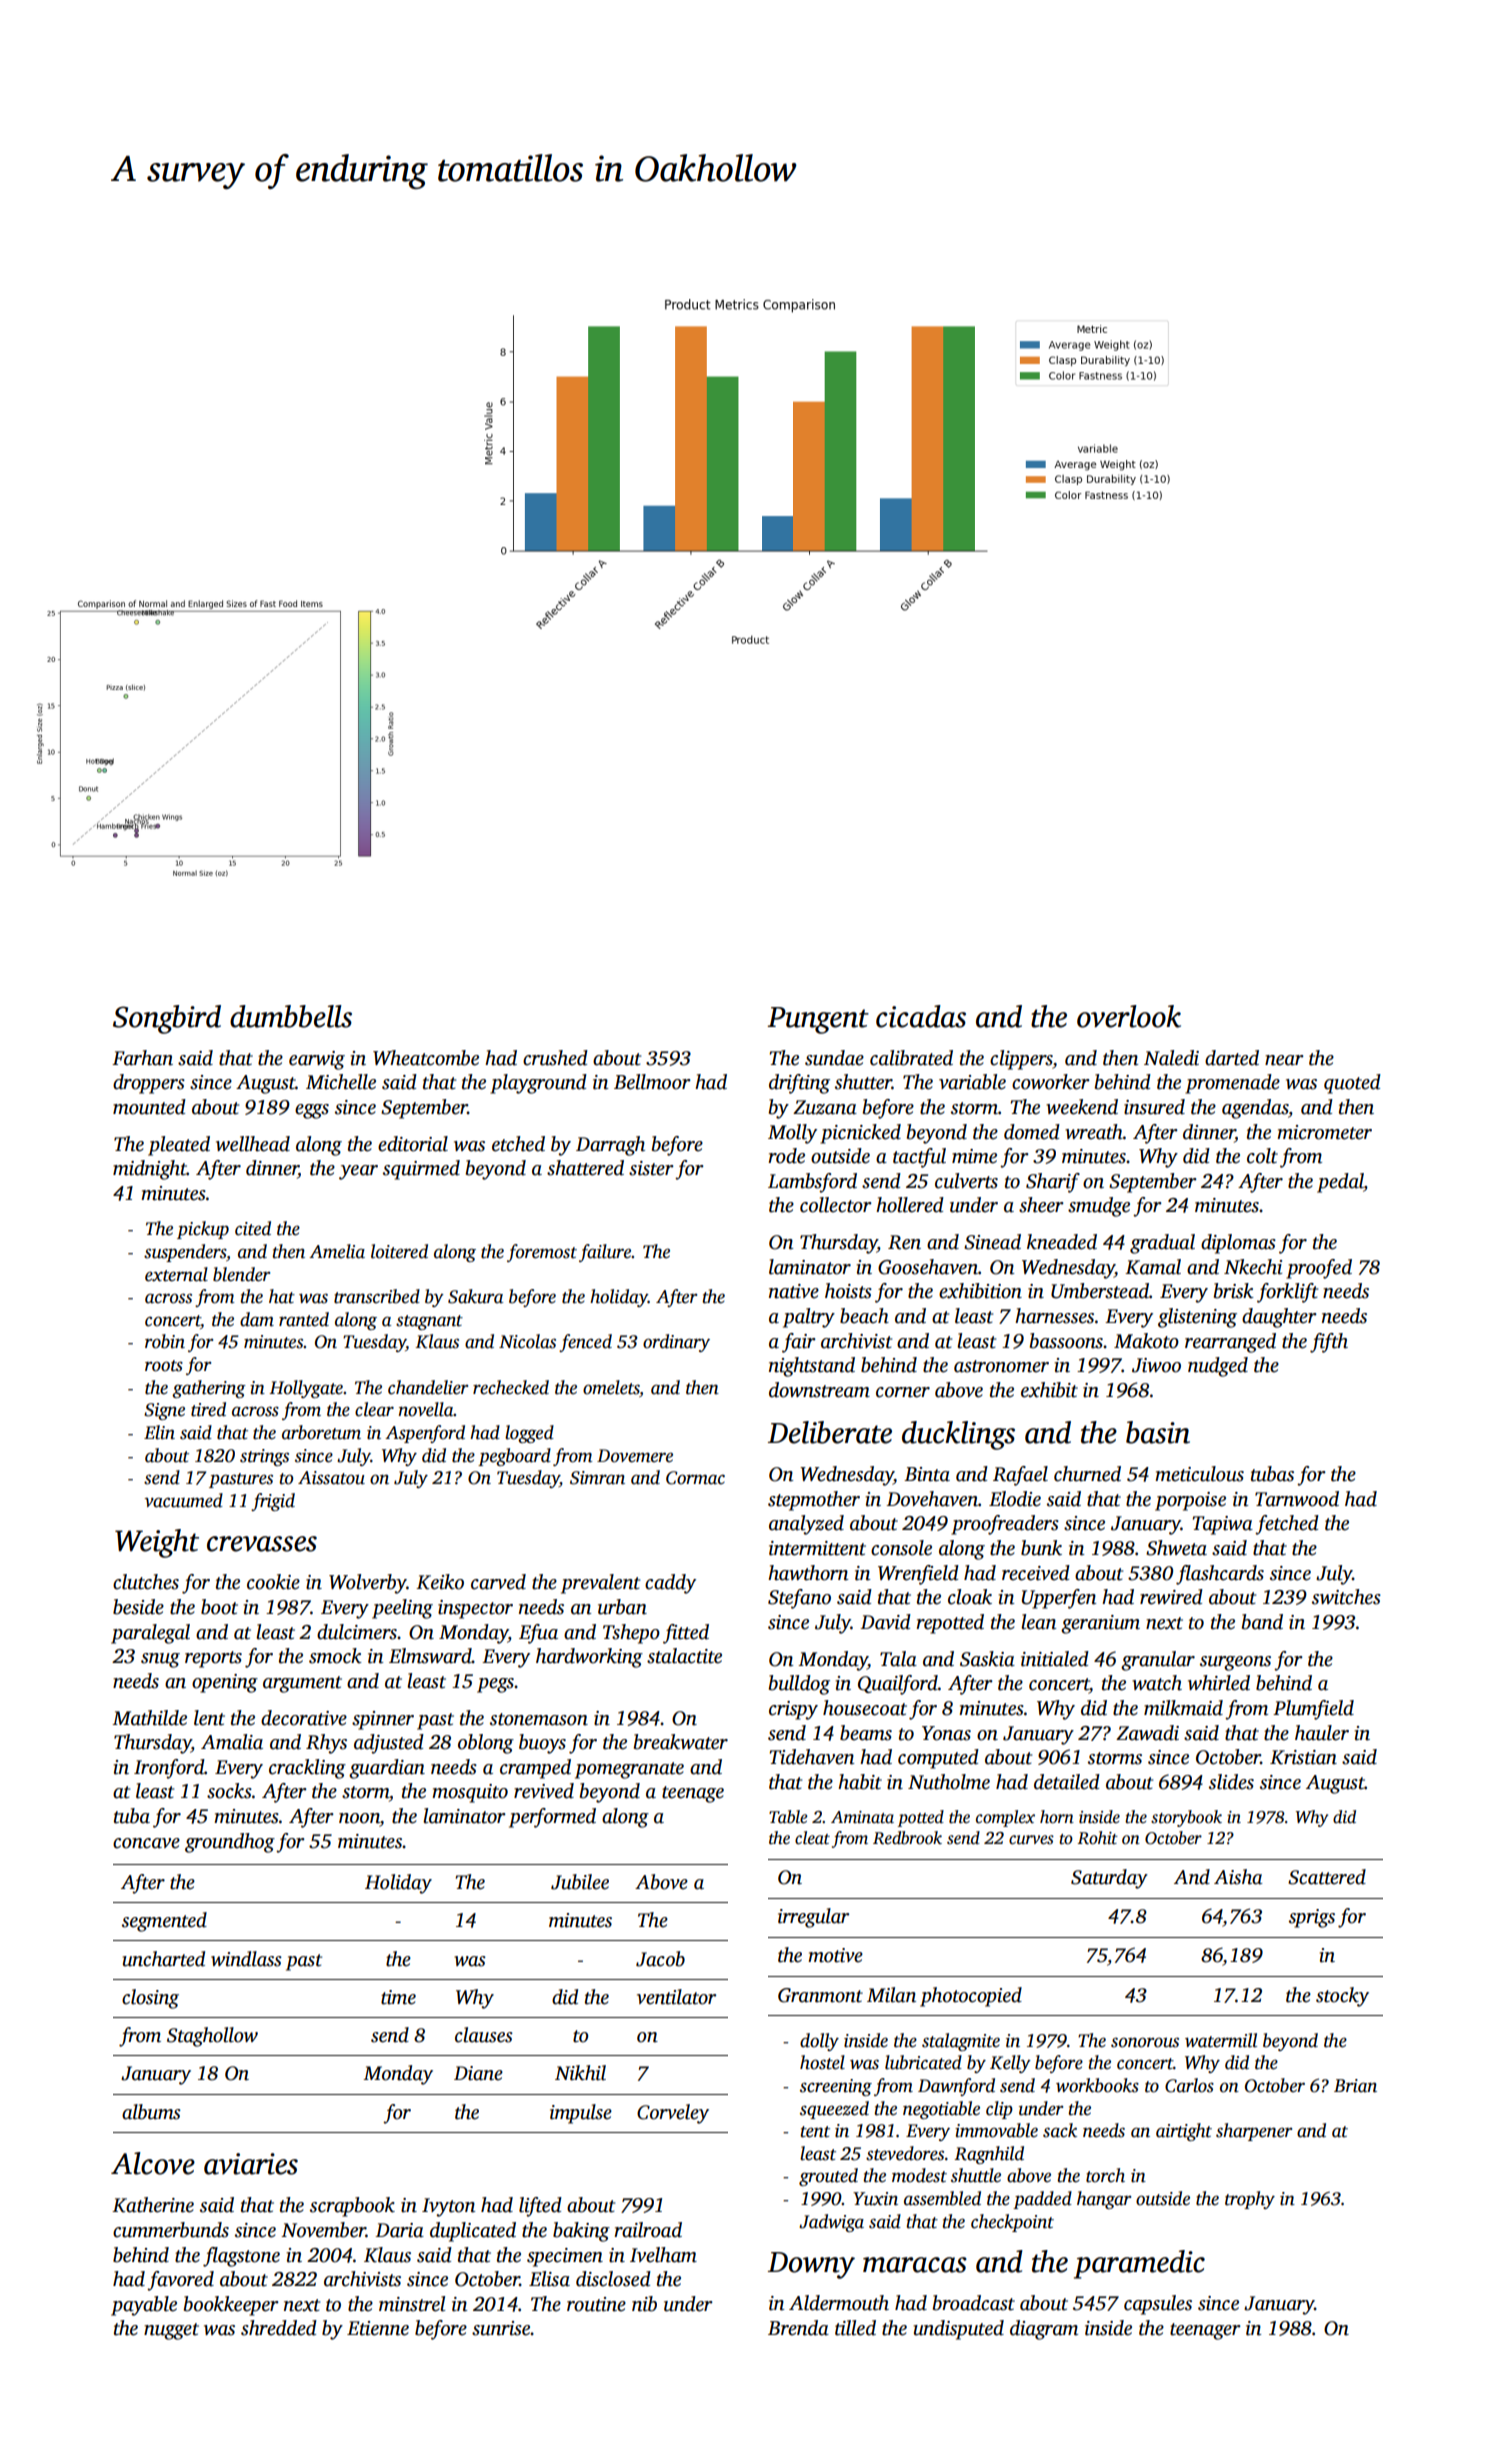 Image resolution: width=1496 pixels, height=2464 pixels. What do you see at coordinates (262, 1544) in the screenshot?
I see `crevasses` at bounding box center [262, 1544].
